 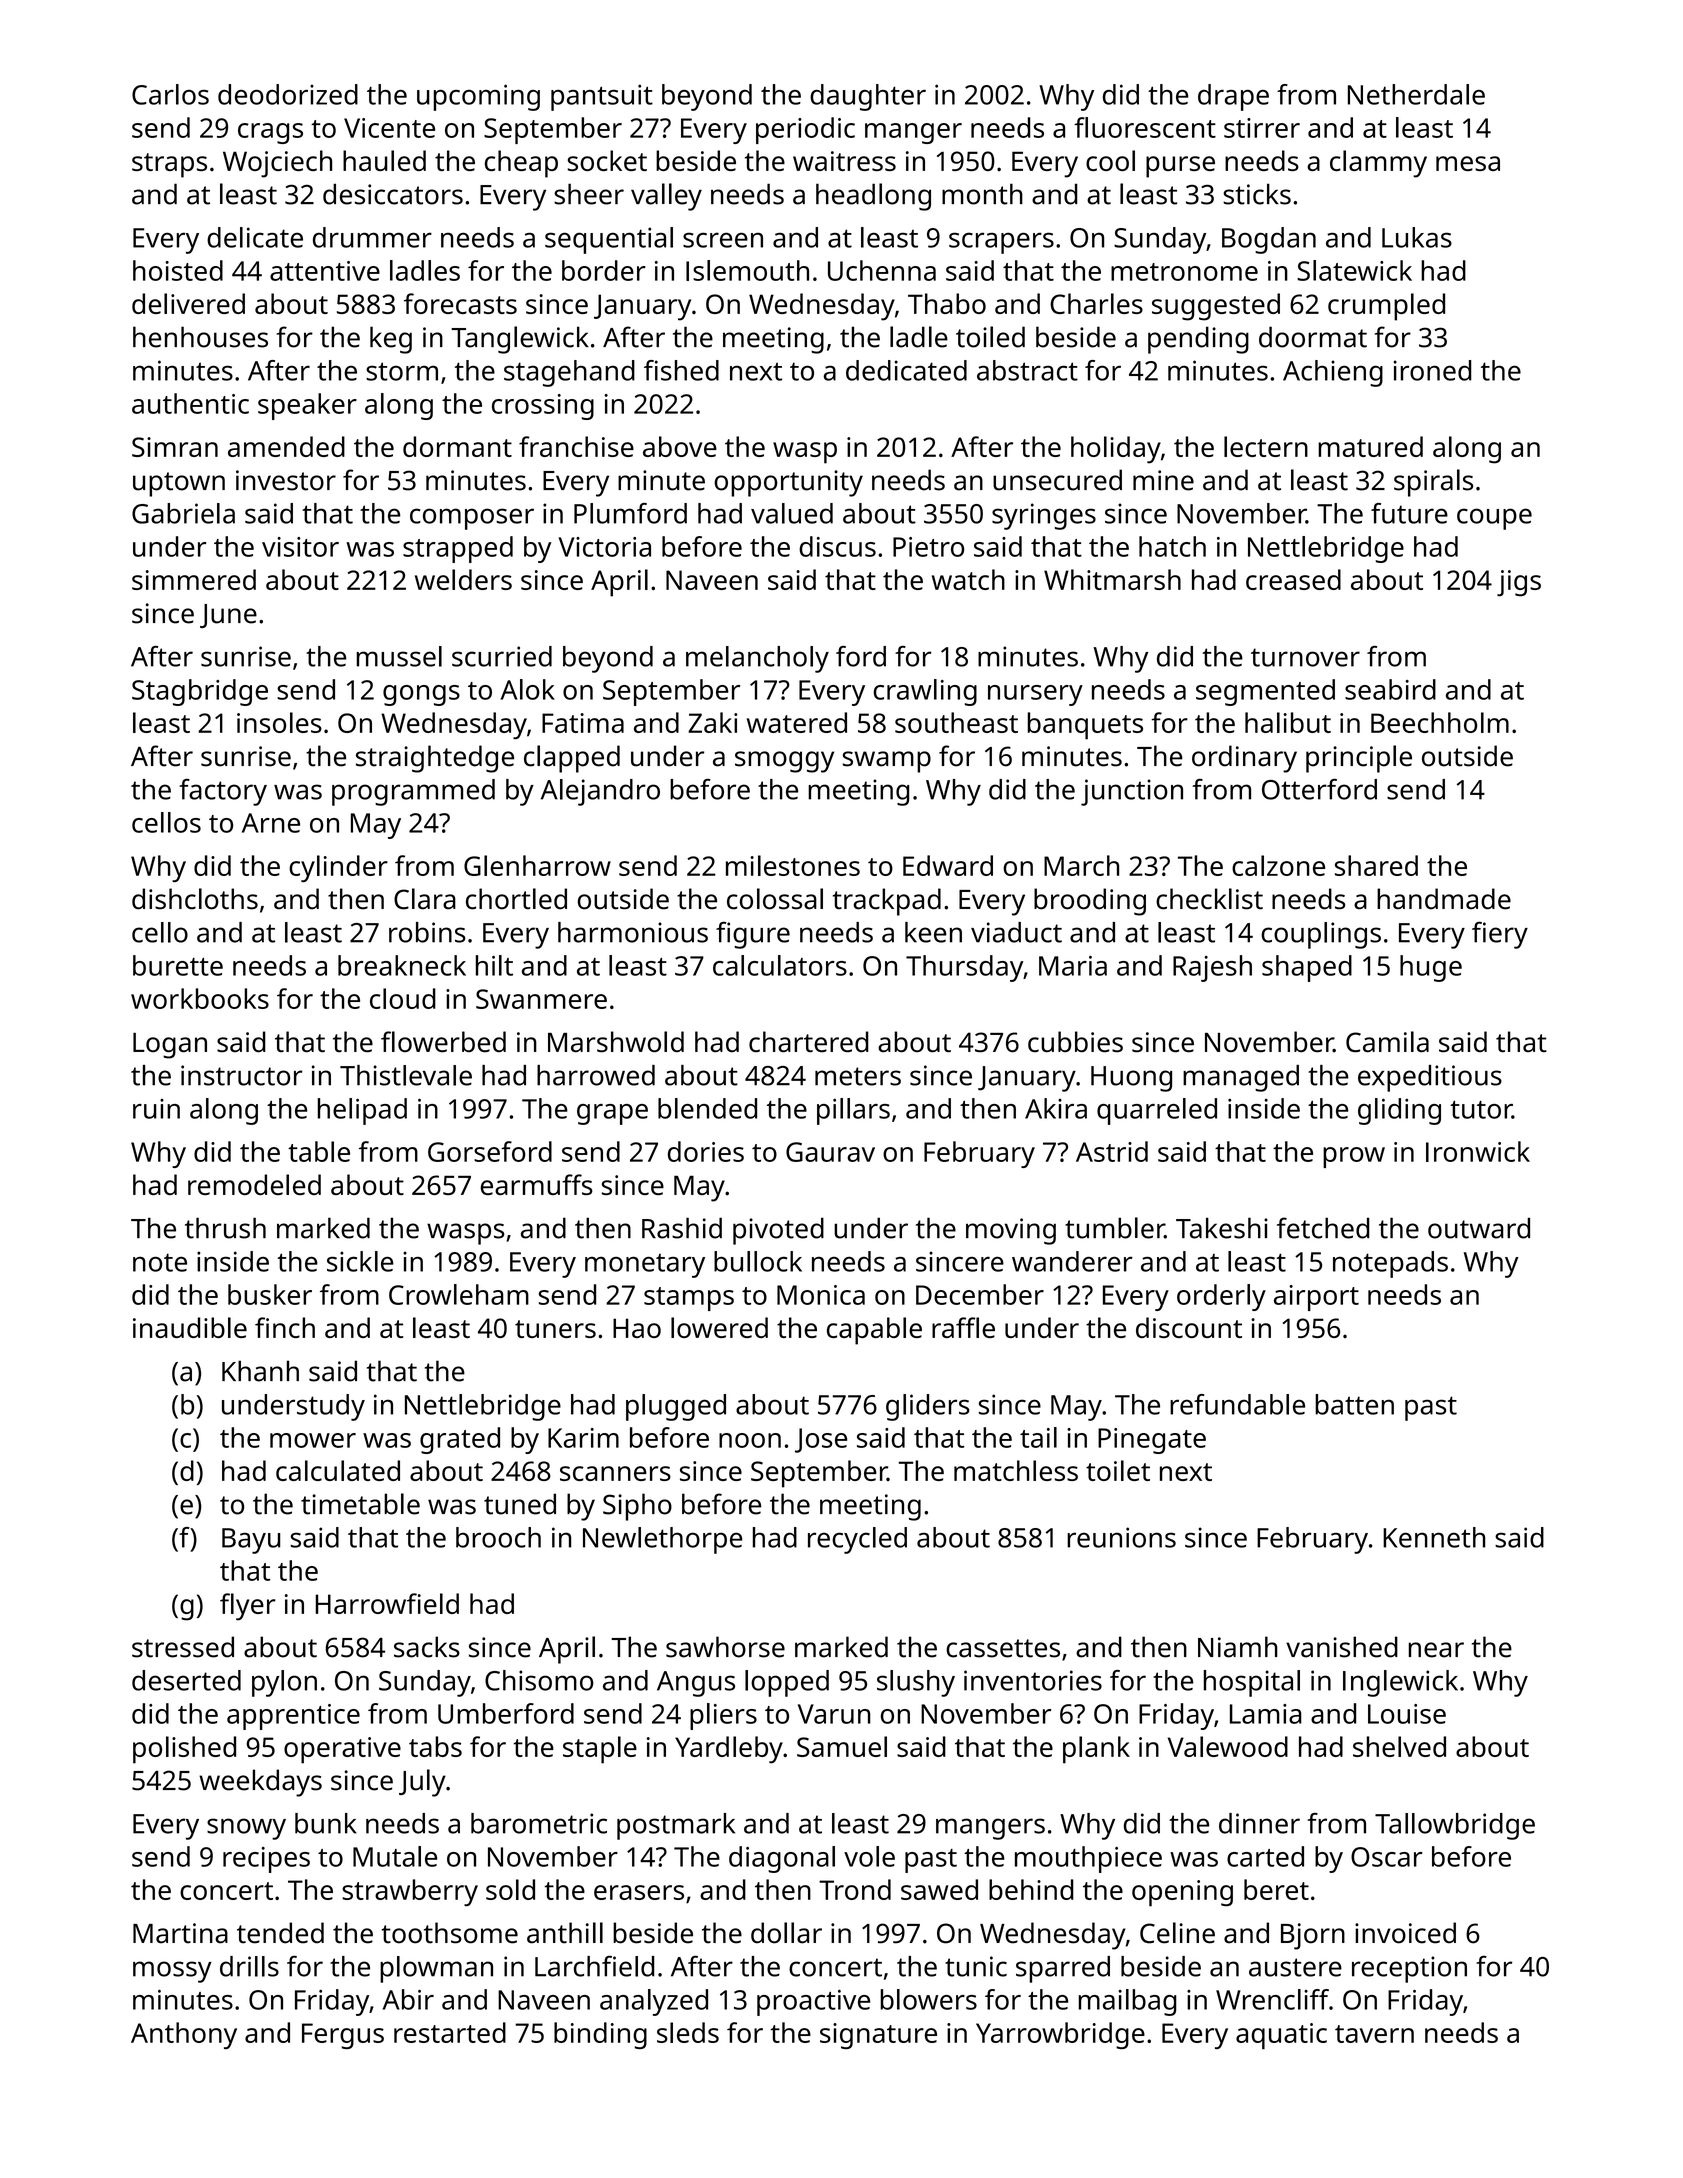 I want to click on Netherdale, so click(x=1416, y=94).
